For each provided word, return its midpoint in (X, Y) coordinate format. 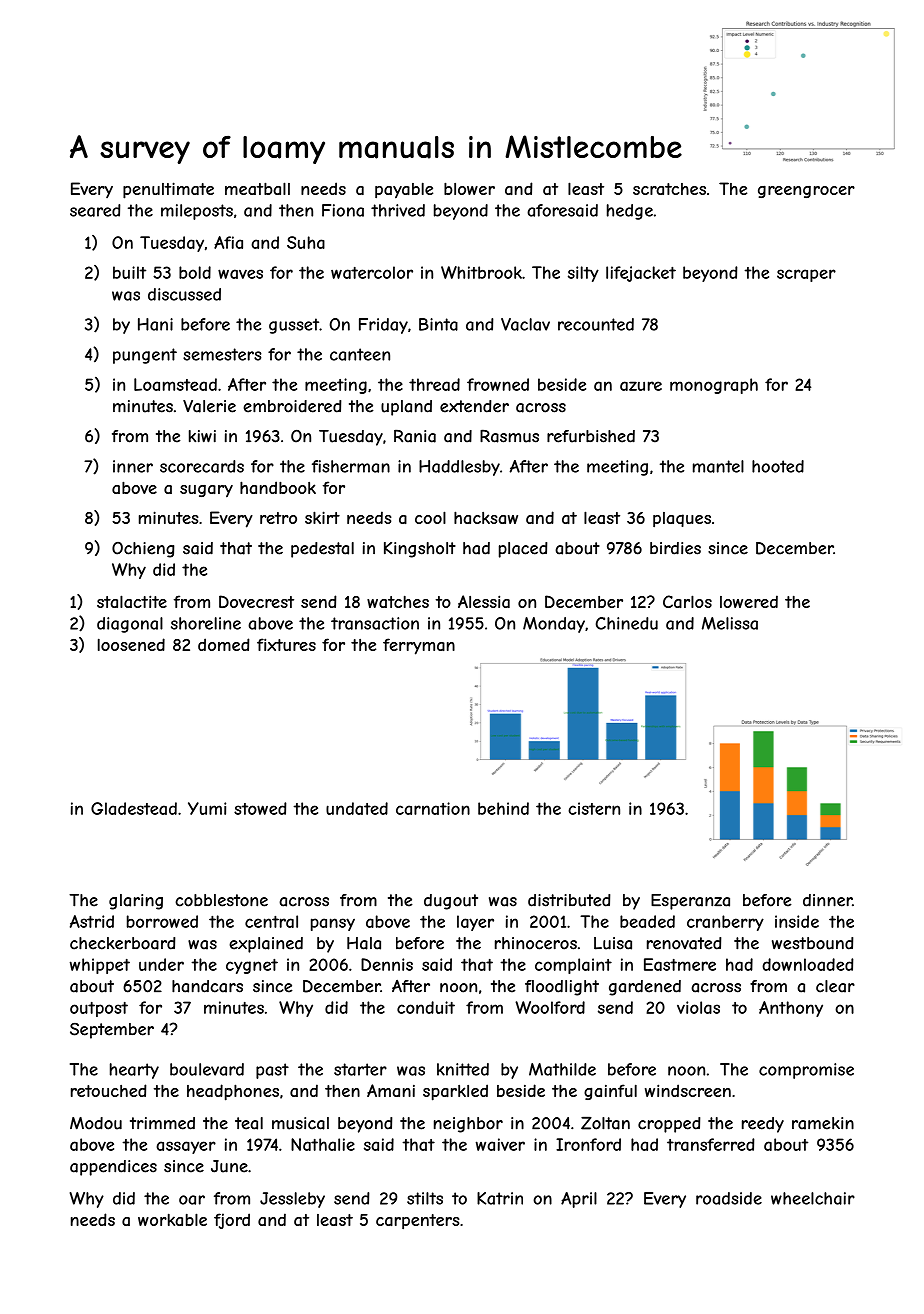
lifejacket (641, 274)
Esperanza (690, 902)
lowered (749, 601)
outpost (99, 1009)
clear (835, 986)
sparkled (455, 1092)
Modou (96, 1123)
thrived (398, 210)
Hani (155, 324)
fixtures (286, 644)
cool (430, 517)
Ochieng (143, 550)
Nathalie (323, 1144)
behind (503, 808)
